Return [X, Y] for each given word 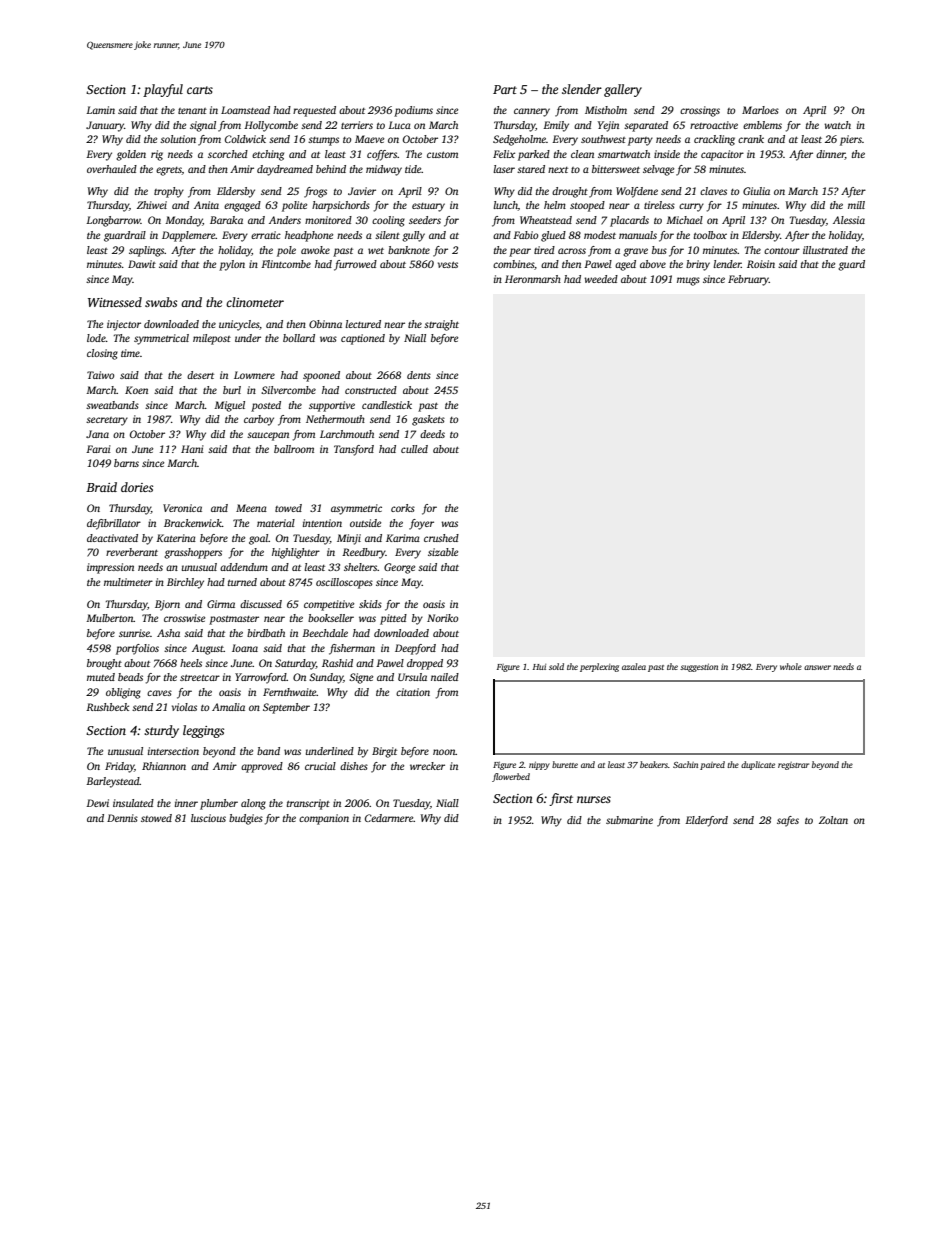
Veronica [182, 508]
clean [582, 154]
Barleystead [113, 782]
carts [200, 90]
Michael [684, 220]
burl [232, 390]
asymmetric [356, 509]
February [748, 280]
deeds [432, 434]
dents [419, 375]
